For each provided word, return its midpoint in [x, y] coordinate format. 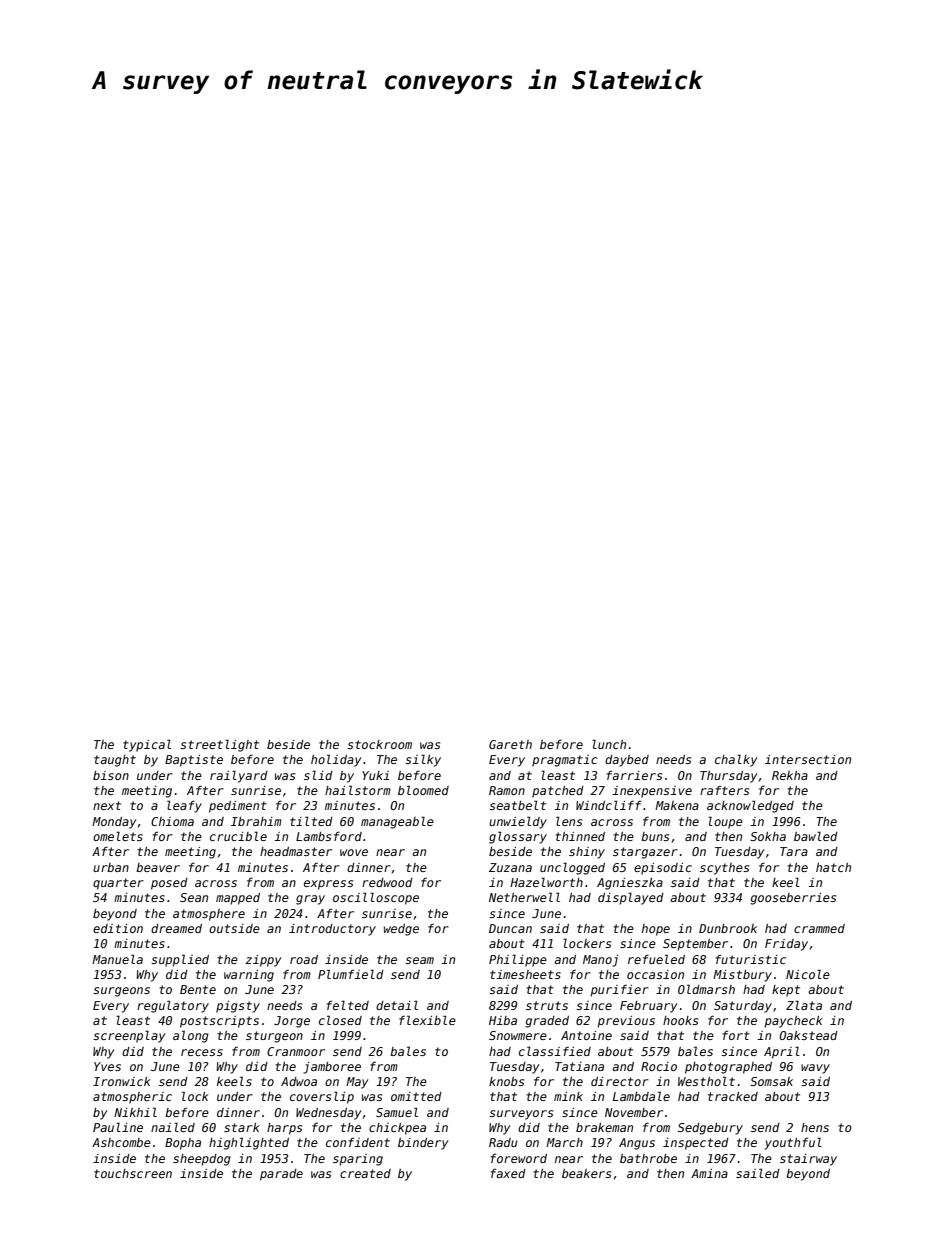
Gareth [510, 744]
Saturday [743, 1007]
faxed [508, 1173]
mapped [238, 899]
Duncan [510, 928]
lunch [609, 744]
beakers [586, 1173]
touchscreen [133, 1173]
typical [147, 745]
